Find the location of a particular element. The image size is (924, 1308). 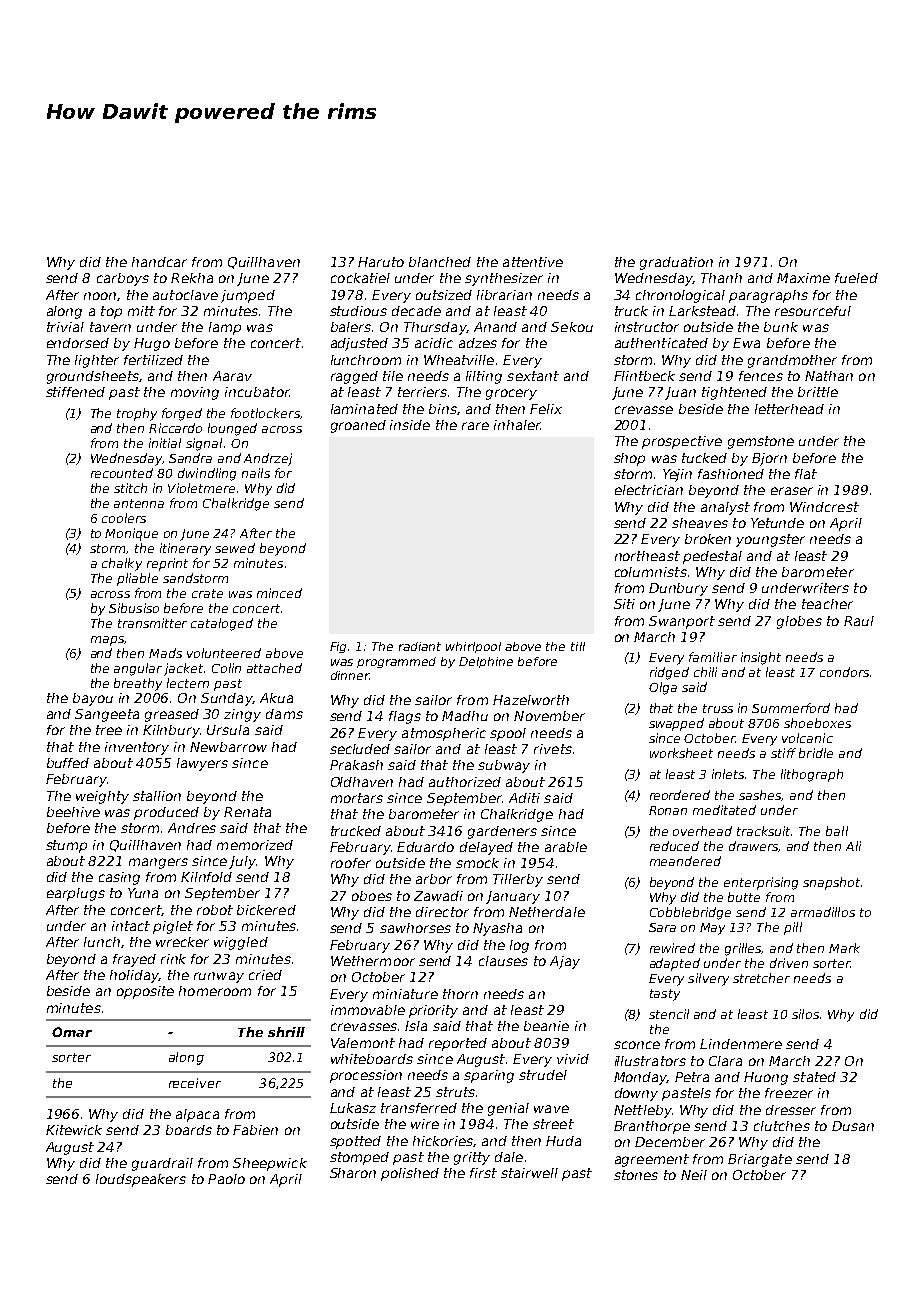

handcar is located at coordinates (159, 262).
